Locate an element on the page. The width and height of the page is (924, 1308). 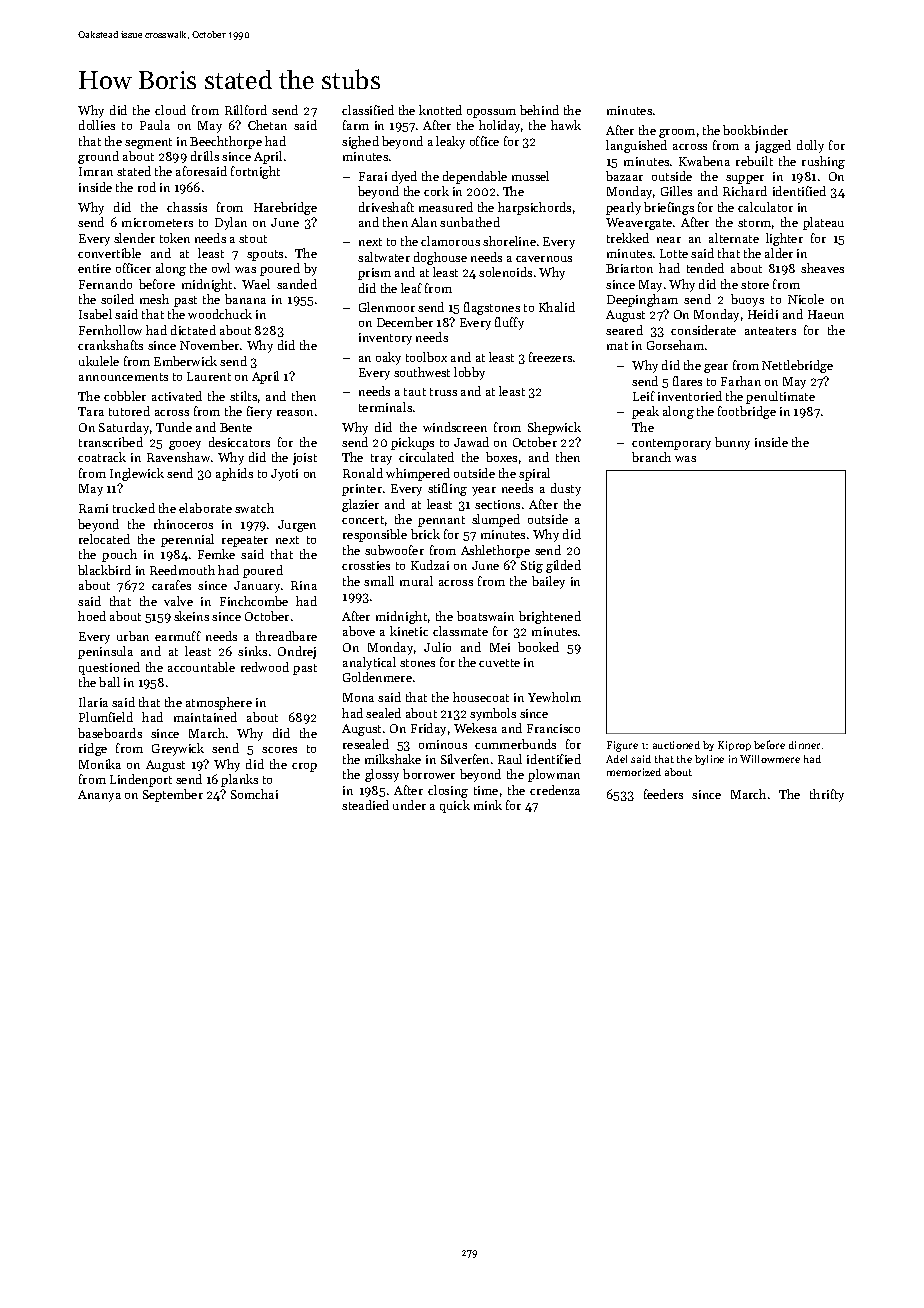
September is located at coordinates (173, 795).
